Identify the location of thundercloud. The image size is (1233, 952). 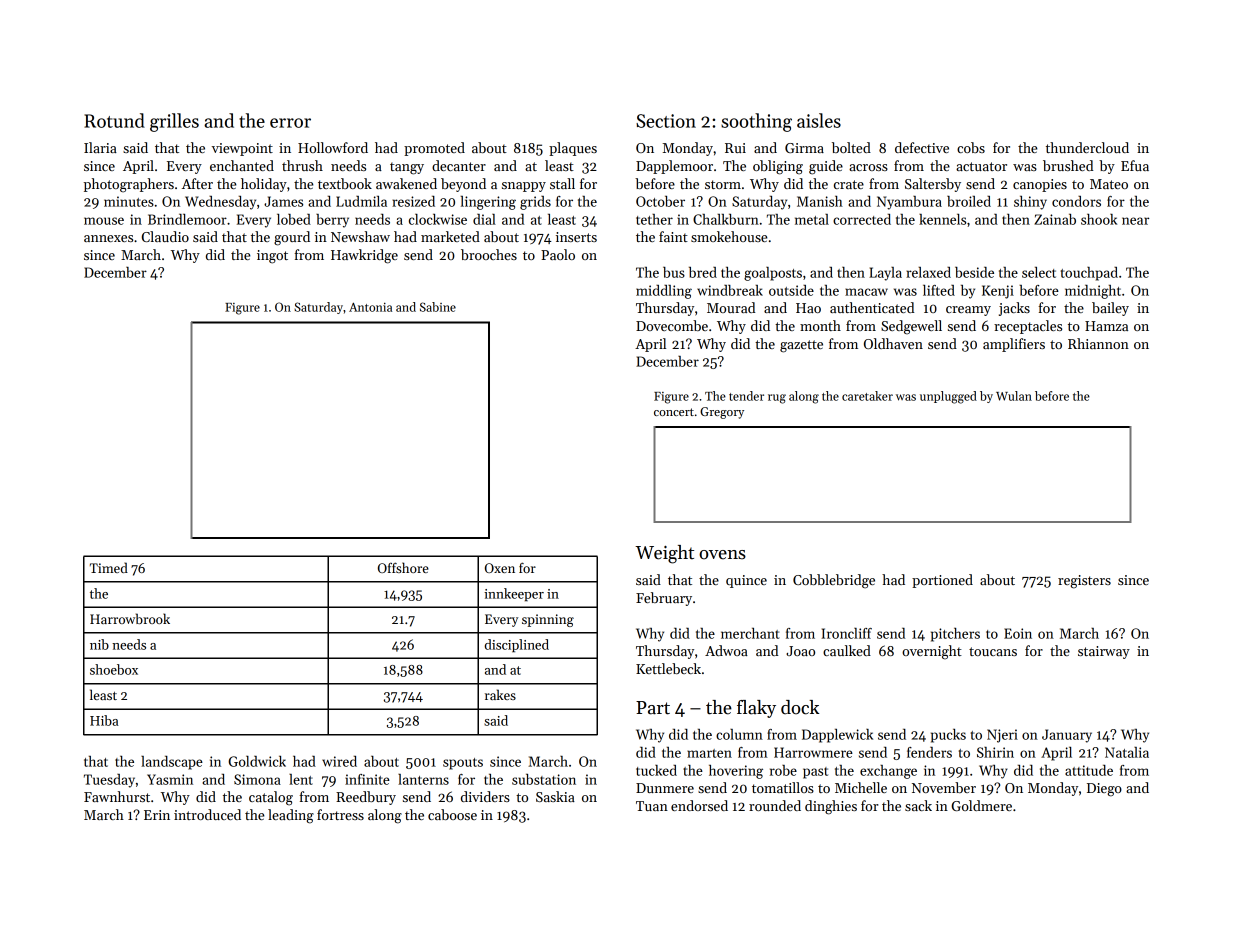
(1087, 147).
